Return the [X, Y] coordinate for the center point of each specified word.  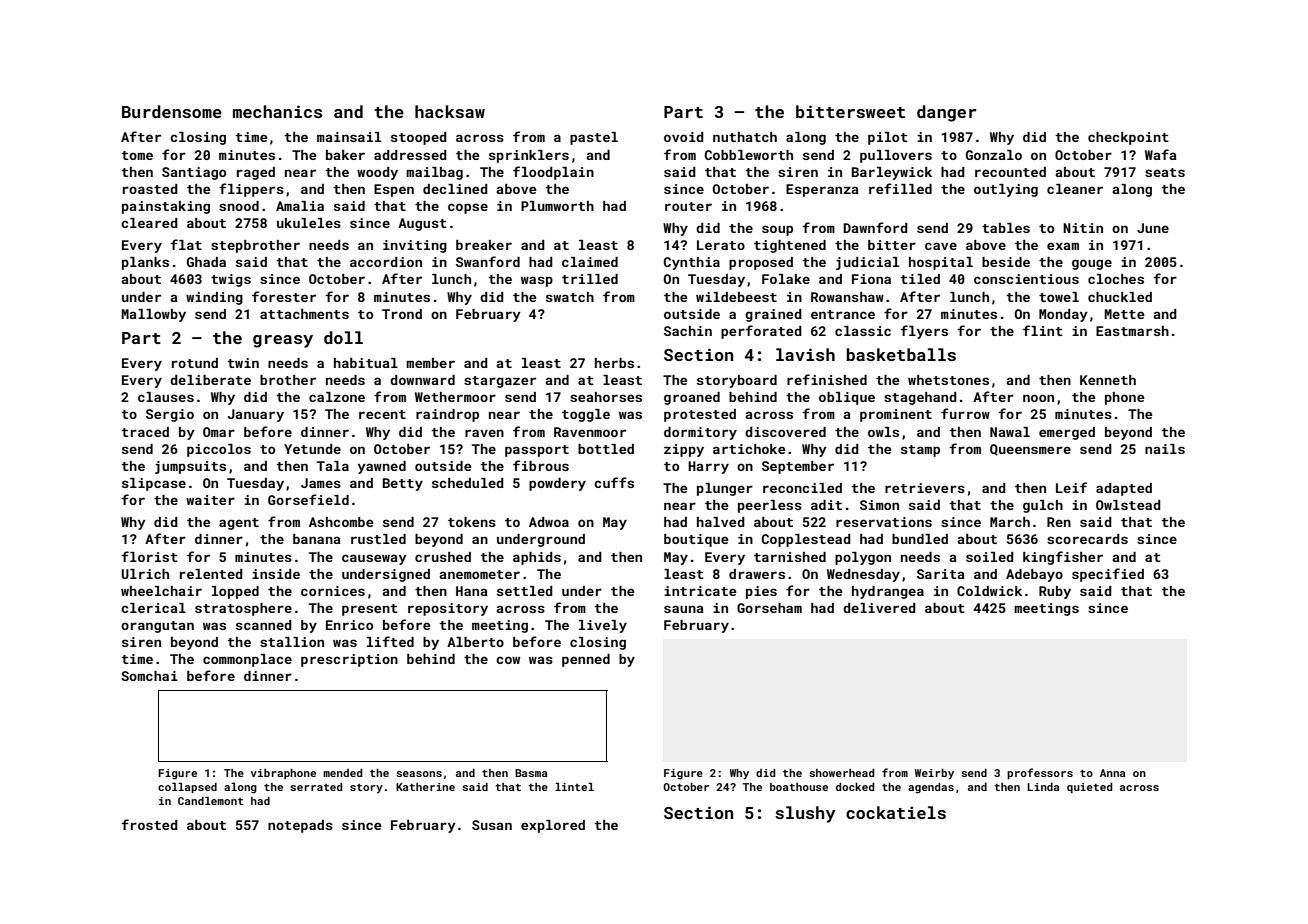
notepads [300, 826]
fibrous [541, 465]
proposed [761, 263]
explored [553, 826]
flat [186, 244]
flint [1043, 330]
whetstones [948, 380]
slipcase [154, 484]
